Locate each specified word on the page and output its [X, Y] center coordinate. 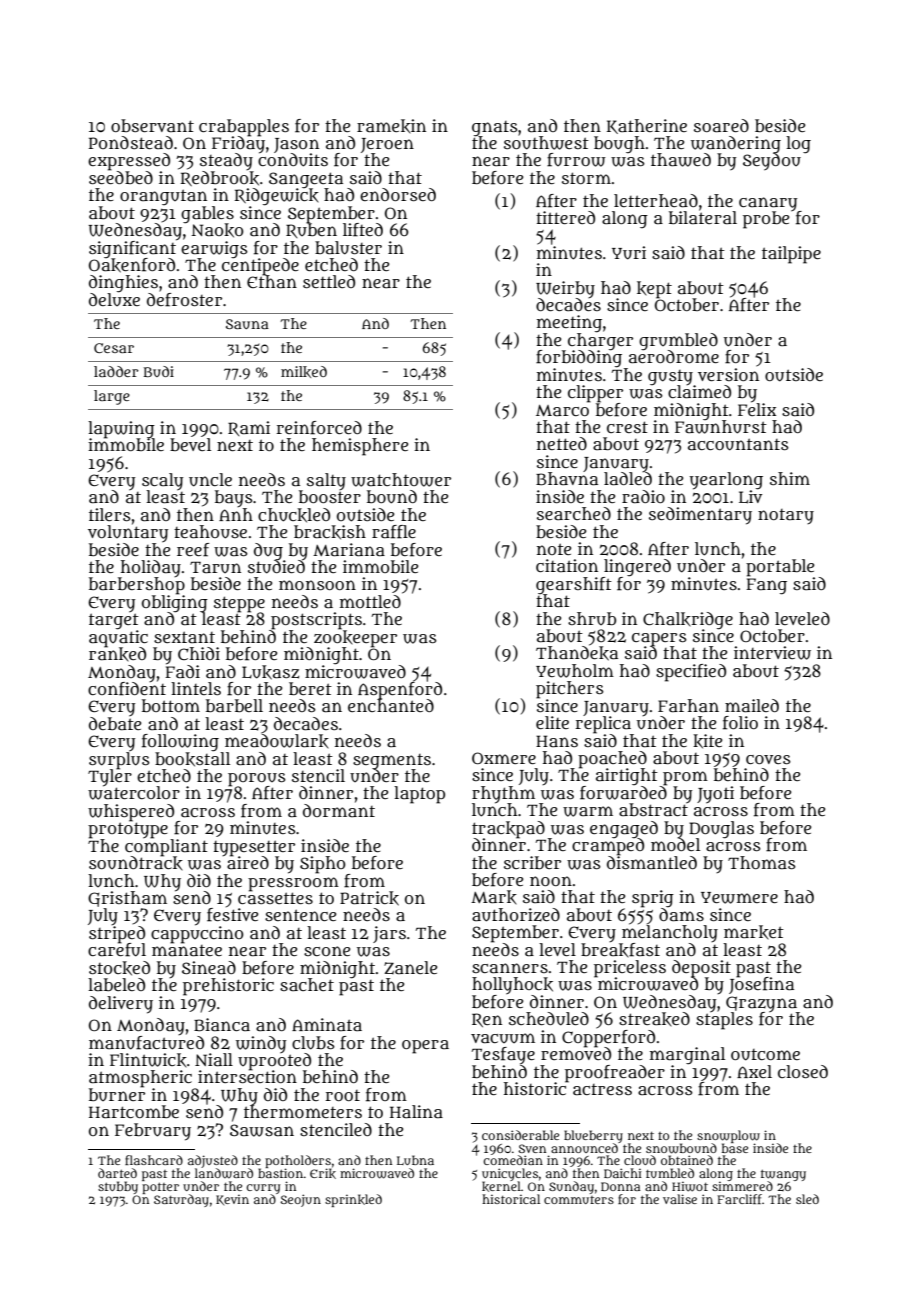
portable [780, 567]
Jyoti [715, 795]
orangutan [163, 197]
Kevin [232, 1200]
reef [193, 550]
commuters [579, 1200]
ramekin [391, 126]
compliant [166, 847]
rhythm [503, 794]
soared [721, 125]
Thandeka [577, 653]
